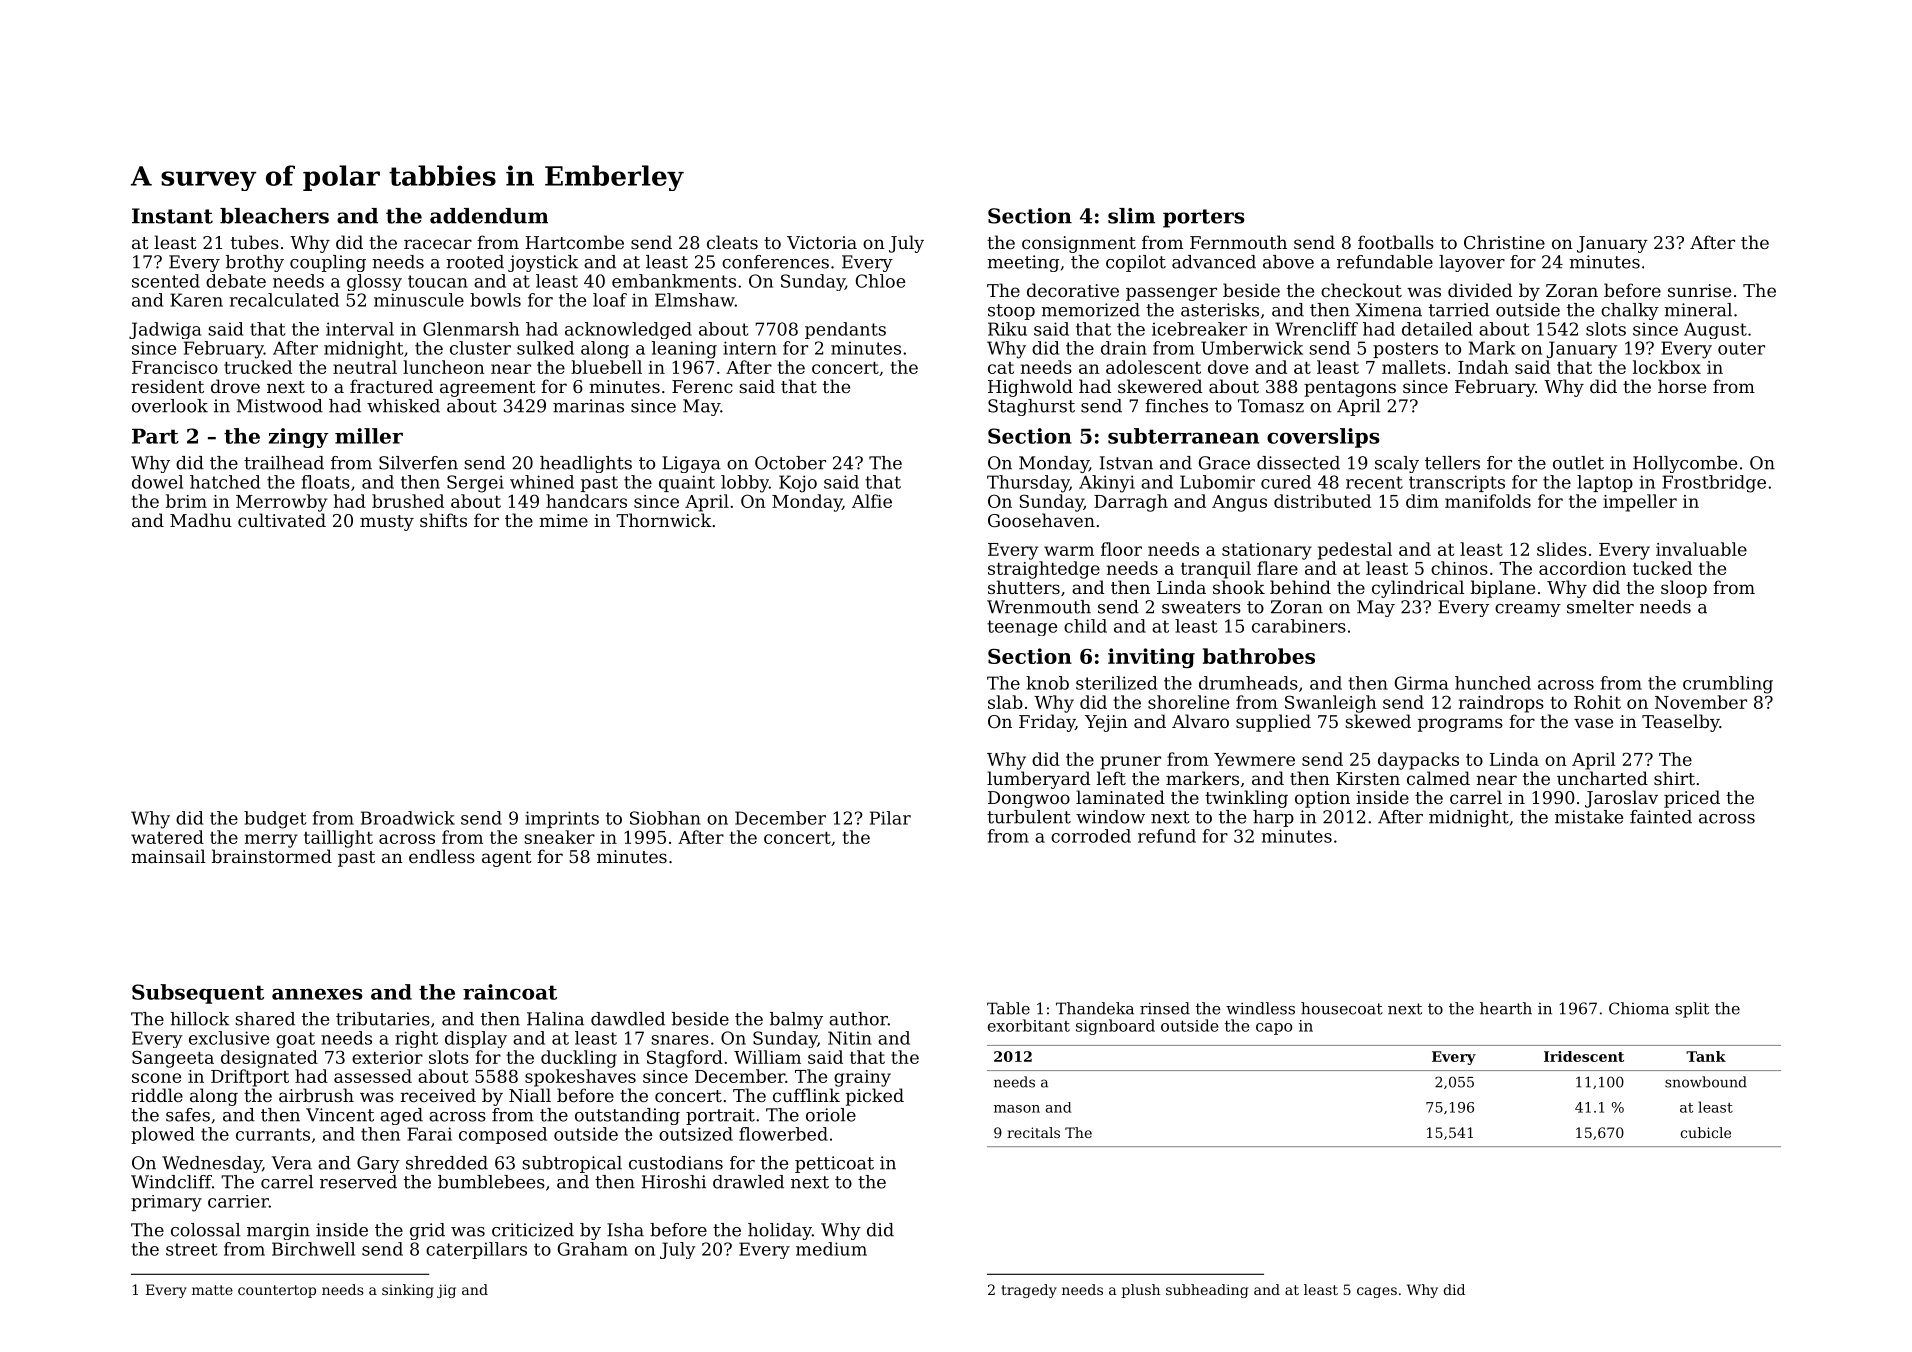 The height and width of the screenshot is (1352, 1912). I want to click on consignment, so click(1079, 244).
